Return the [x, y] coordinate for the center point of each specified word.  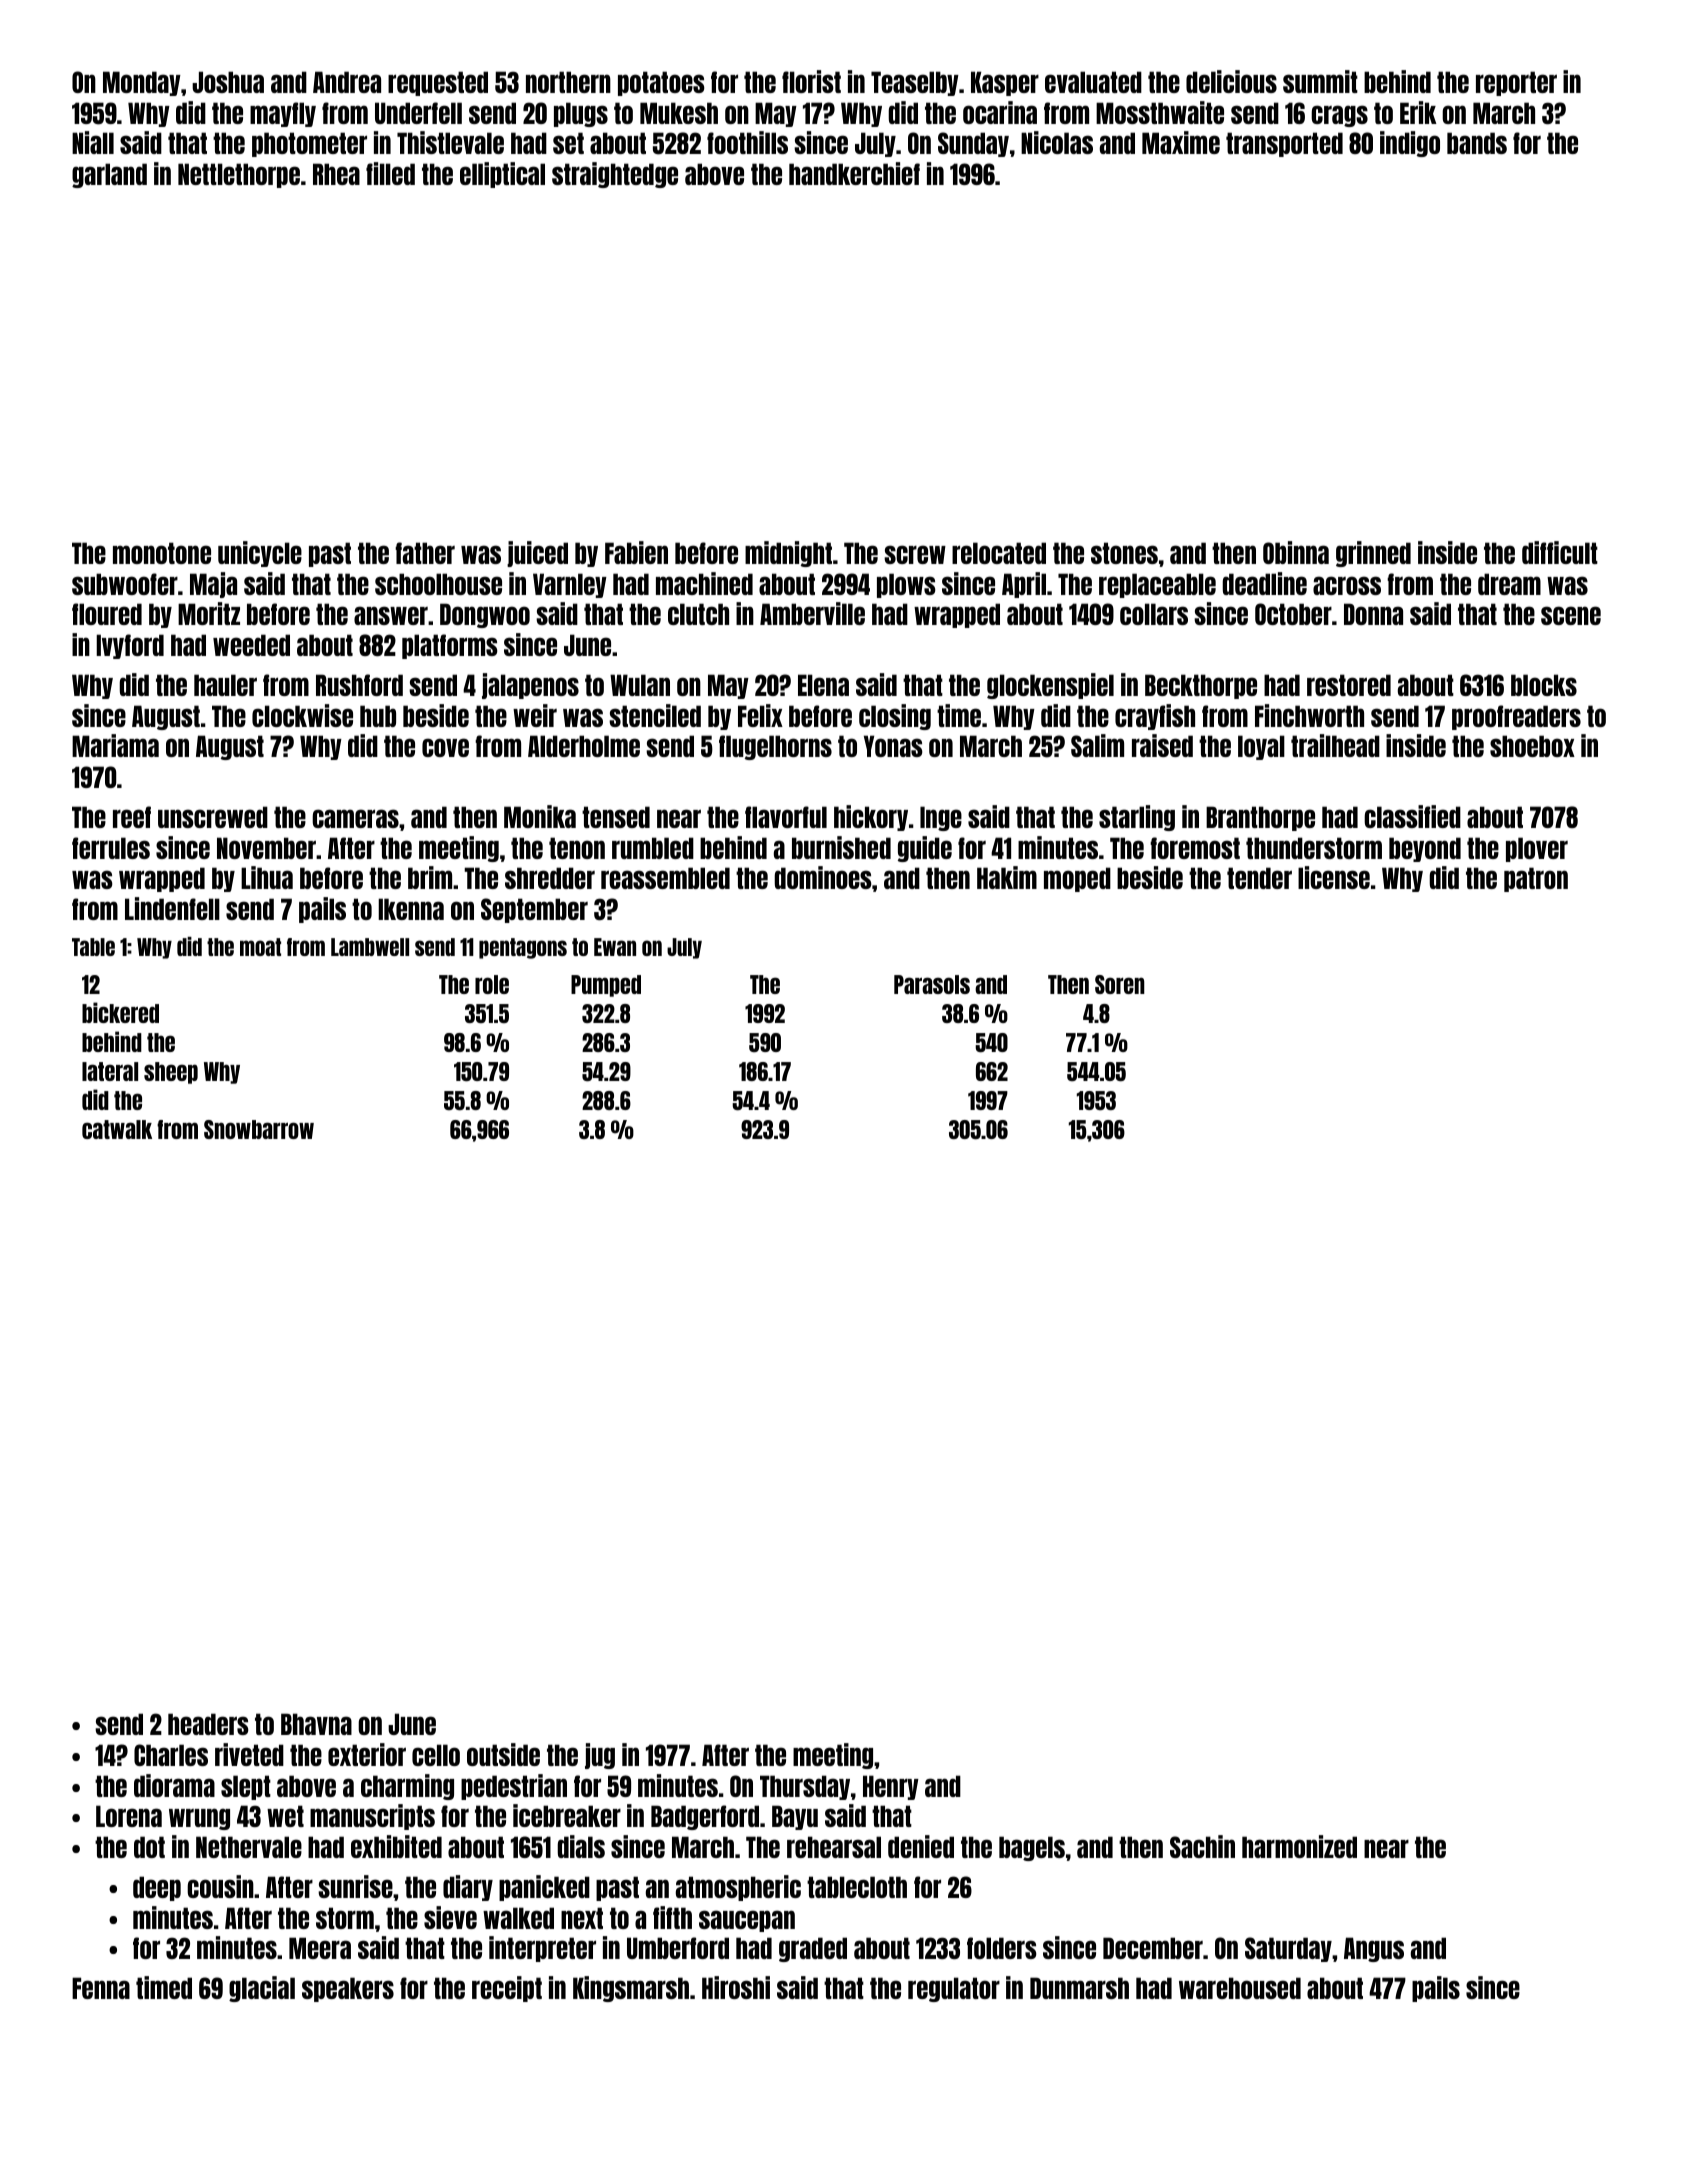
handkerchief [854, 173]
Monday [142, 83]
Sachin [1202, 1846]
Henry [891, 1787]
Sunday [973, 144]
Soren [1120, 984]
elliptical [502, 175]
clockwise [302, 715]
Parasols [932, 984]
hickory [871, 818]
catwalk [117, 1129]
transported [1284, 144]
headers [208, 1724]
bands [1477, 143]
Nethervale [249, 1847]
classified [1412, 816]
